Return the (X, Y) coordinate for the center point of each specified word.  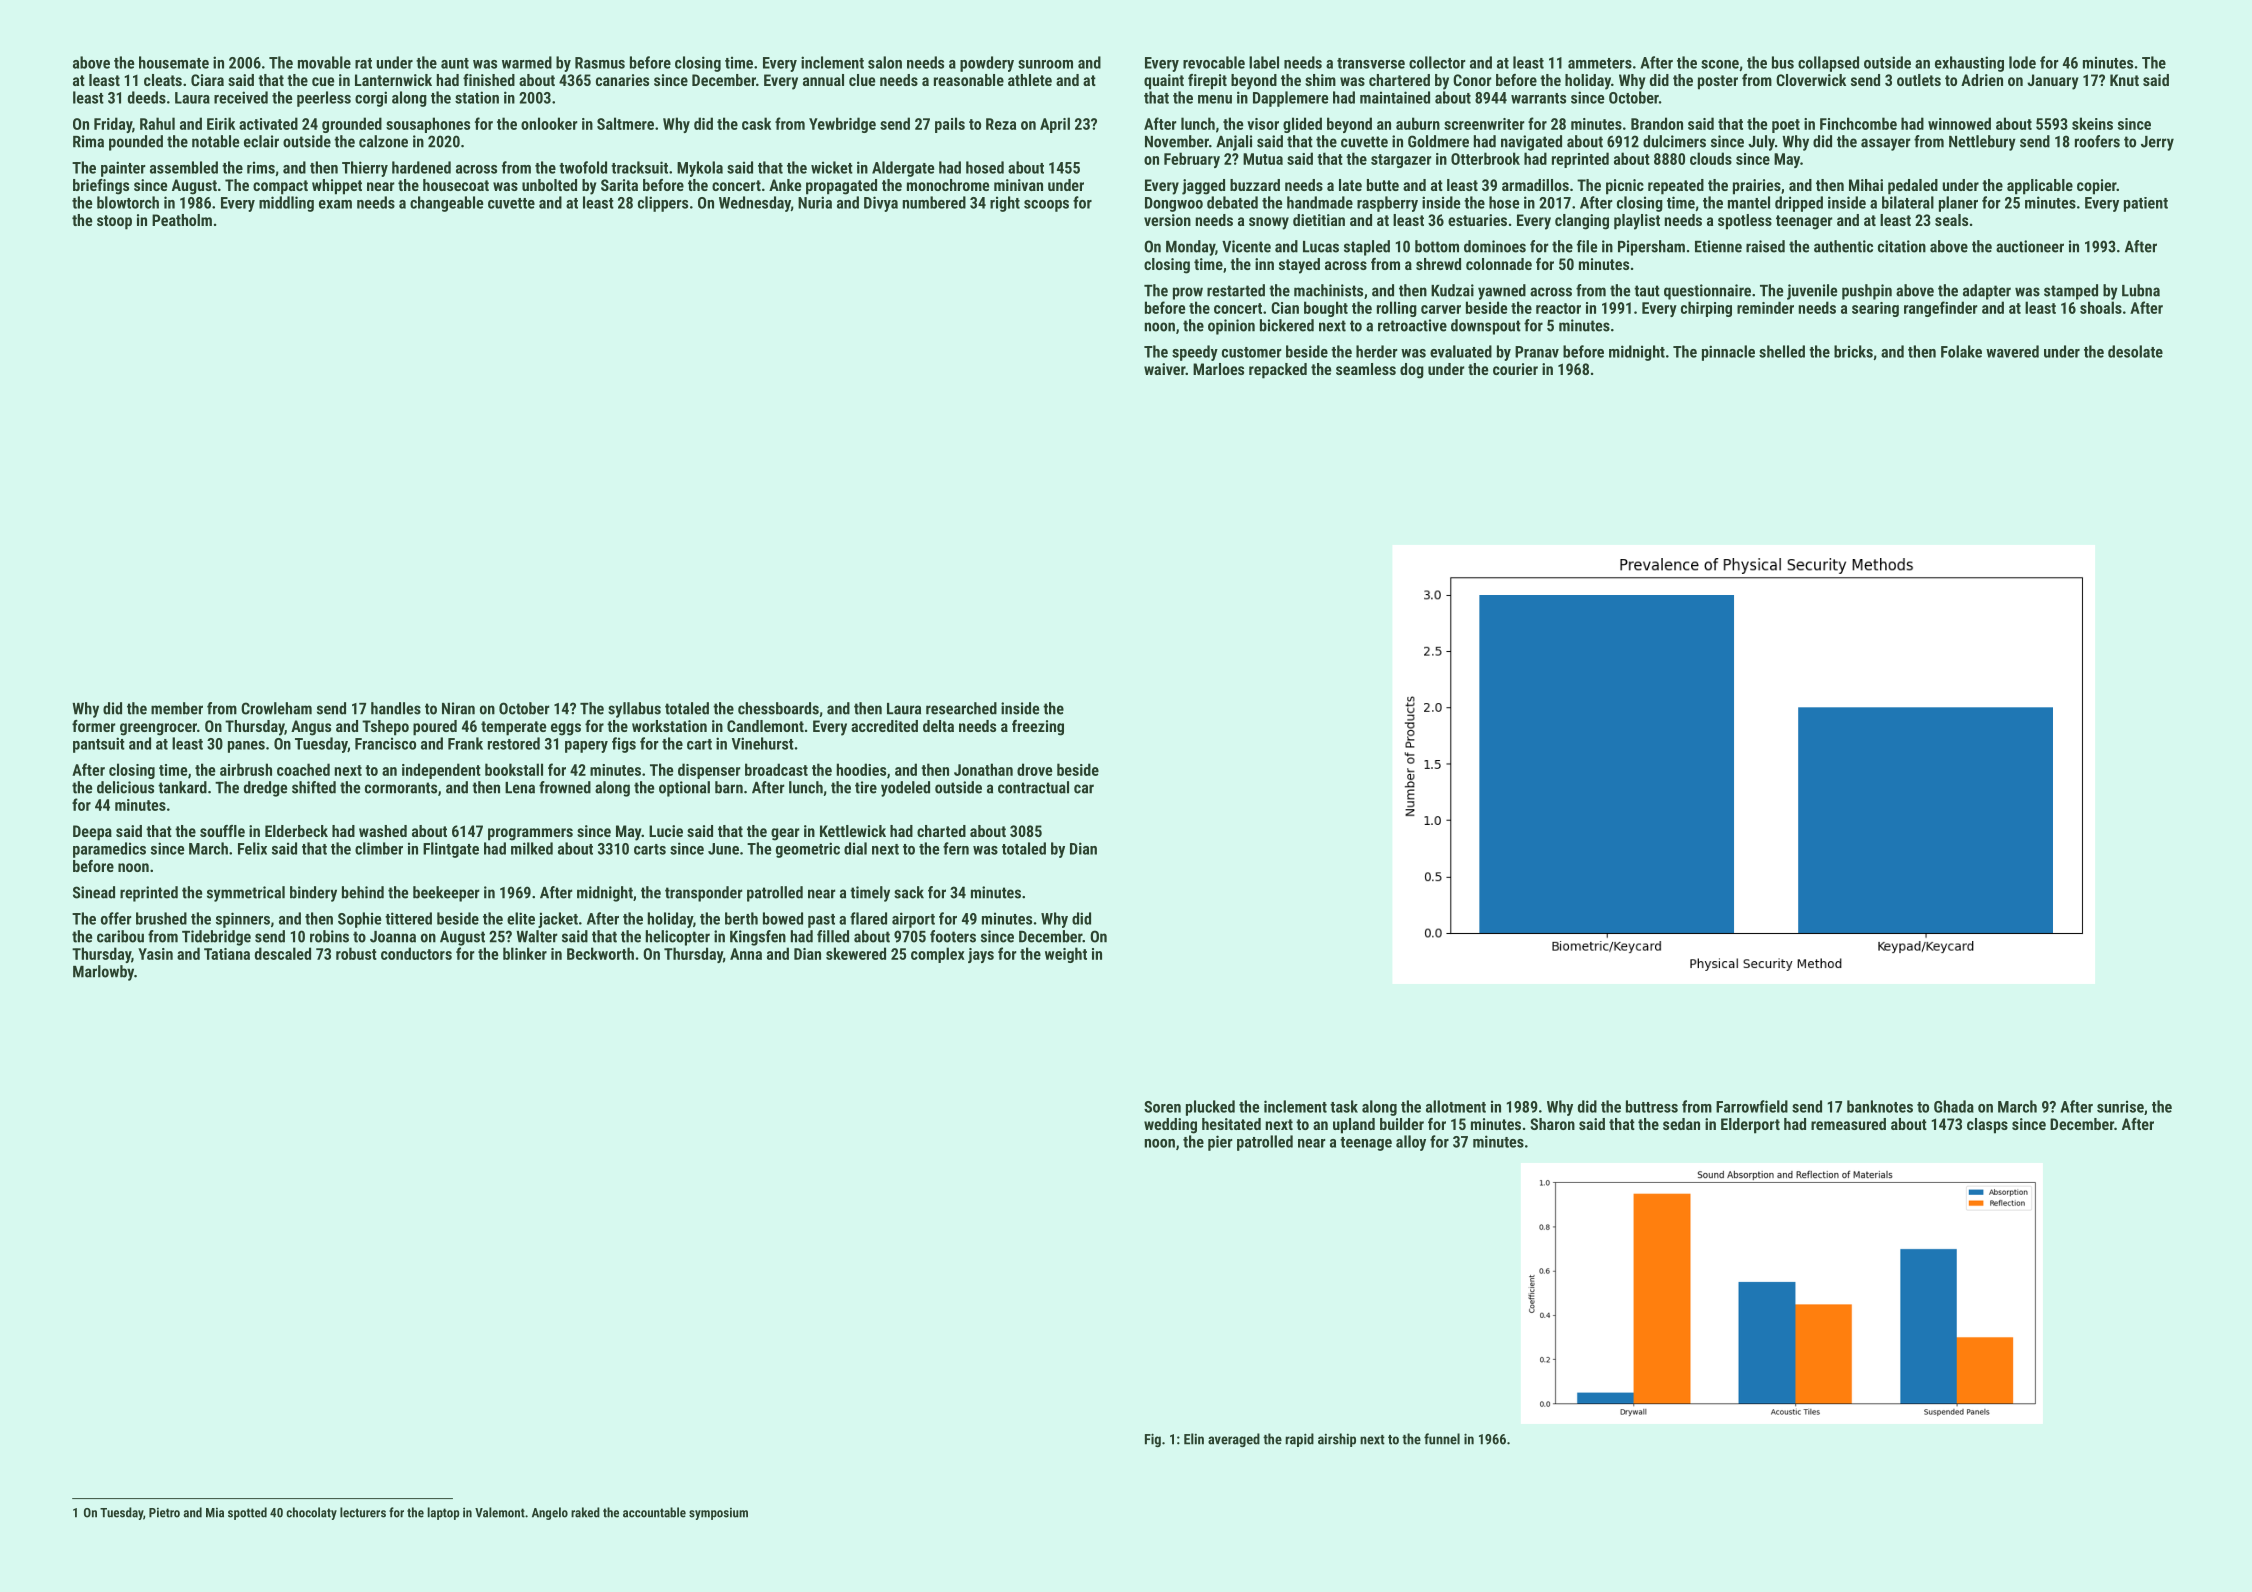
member (177, 708)
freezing (1038, 728)
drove (1034, 769)
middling (286, 204)
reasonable (969, 80)
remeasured (1848, 1124)
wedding (1170, 1126)
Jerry (2157, 143)
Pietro (164, 1512)
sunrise (2120, 1107)
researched (961, 708)
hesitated (1231, 1124)
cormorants (401, 788)
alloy (1411, 1143)
